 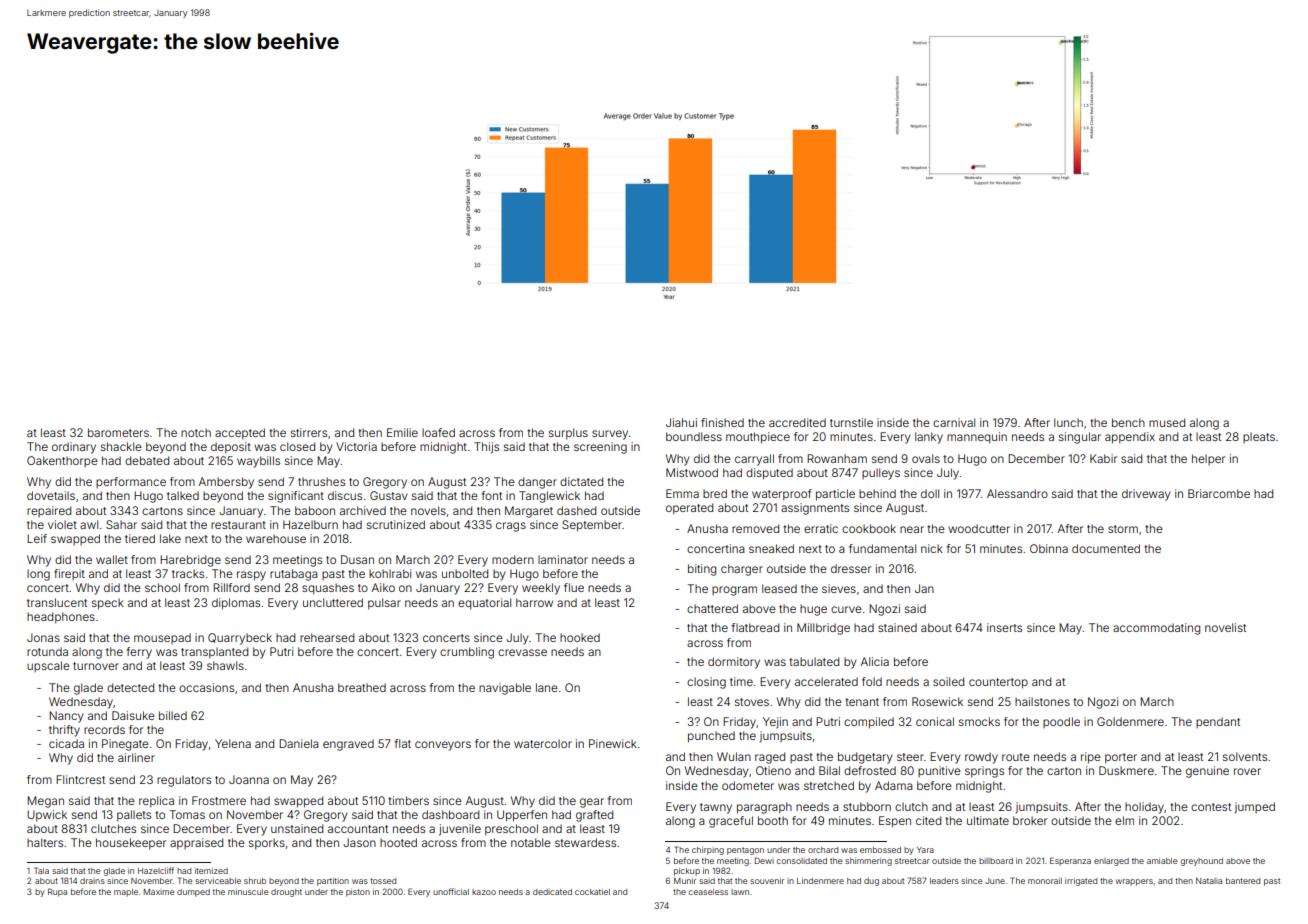 What do you see at coordinates (315, 510) in the screenshot?
I see `baboon` at bounding box center [315, 510].
